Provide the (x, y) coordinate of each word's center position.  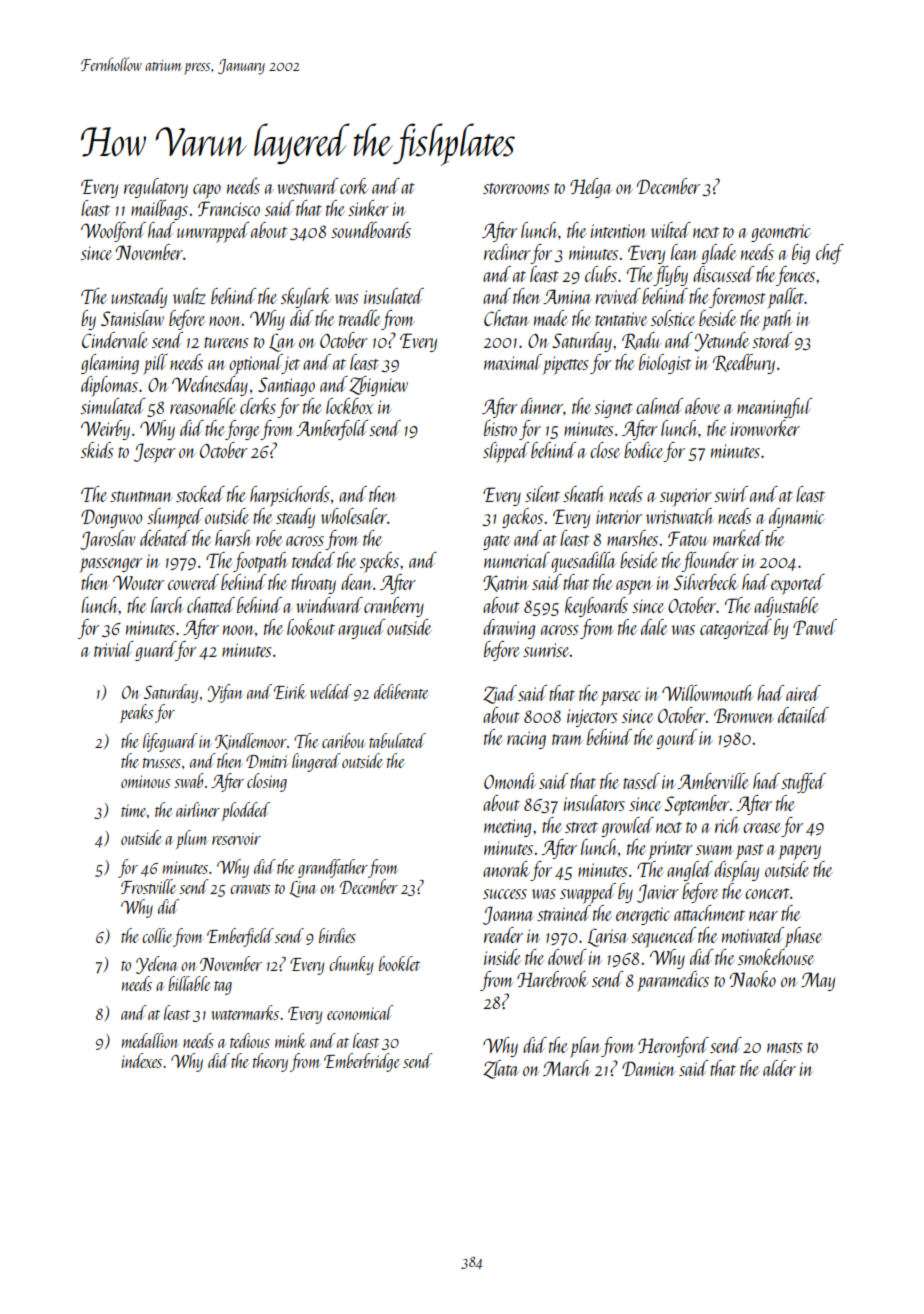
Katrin (506, 583)
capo (207, 191)
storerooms (516, 188)
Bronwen (744, 715)
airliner (198, 809)
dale (654, 627)
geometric (781, 233)
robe (269, 538)
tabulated (397, 740)
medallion (150, 1040)
